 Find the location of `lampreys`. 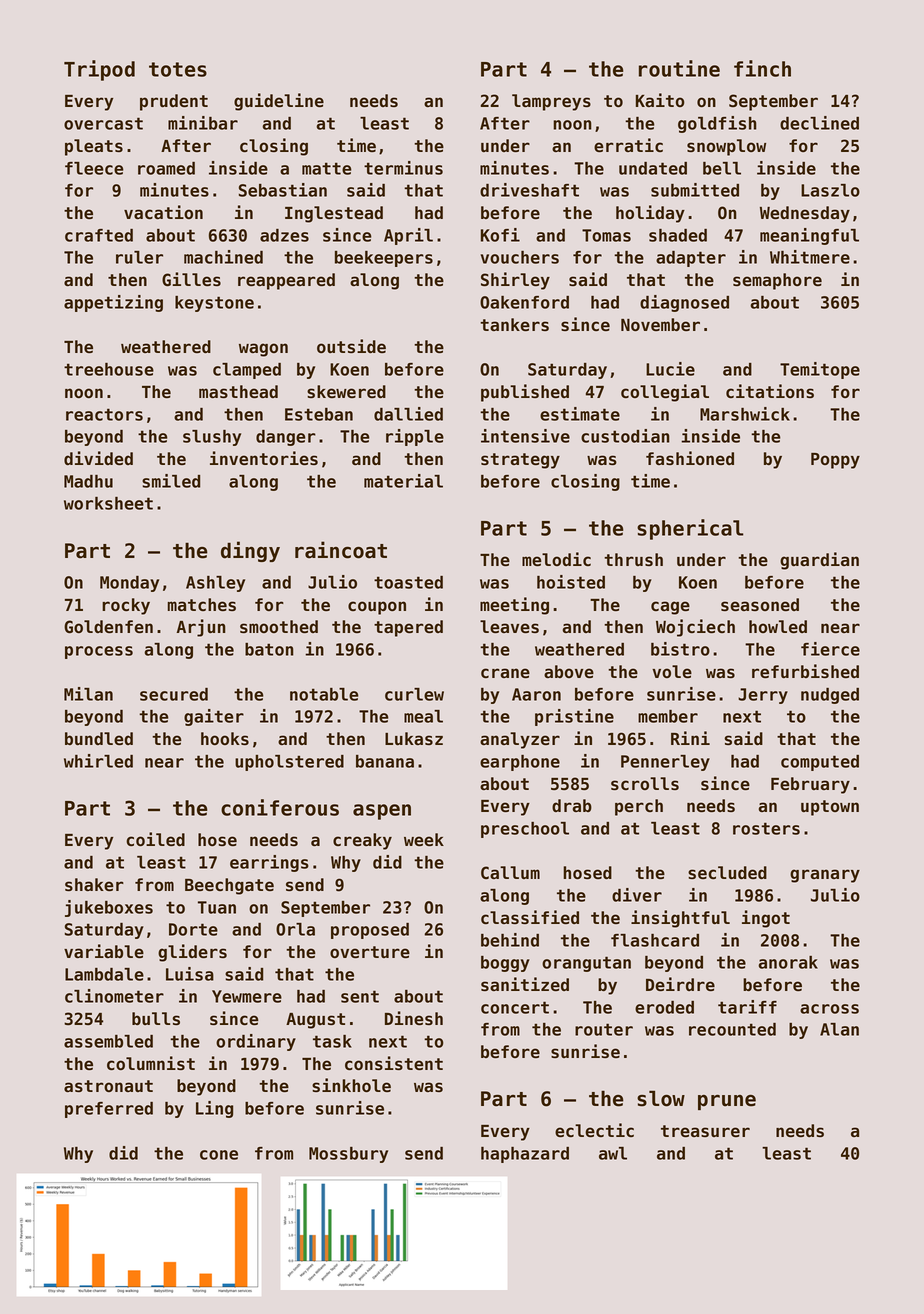

lampreys is located at coordinates (551, 102).
